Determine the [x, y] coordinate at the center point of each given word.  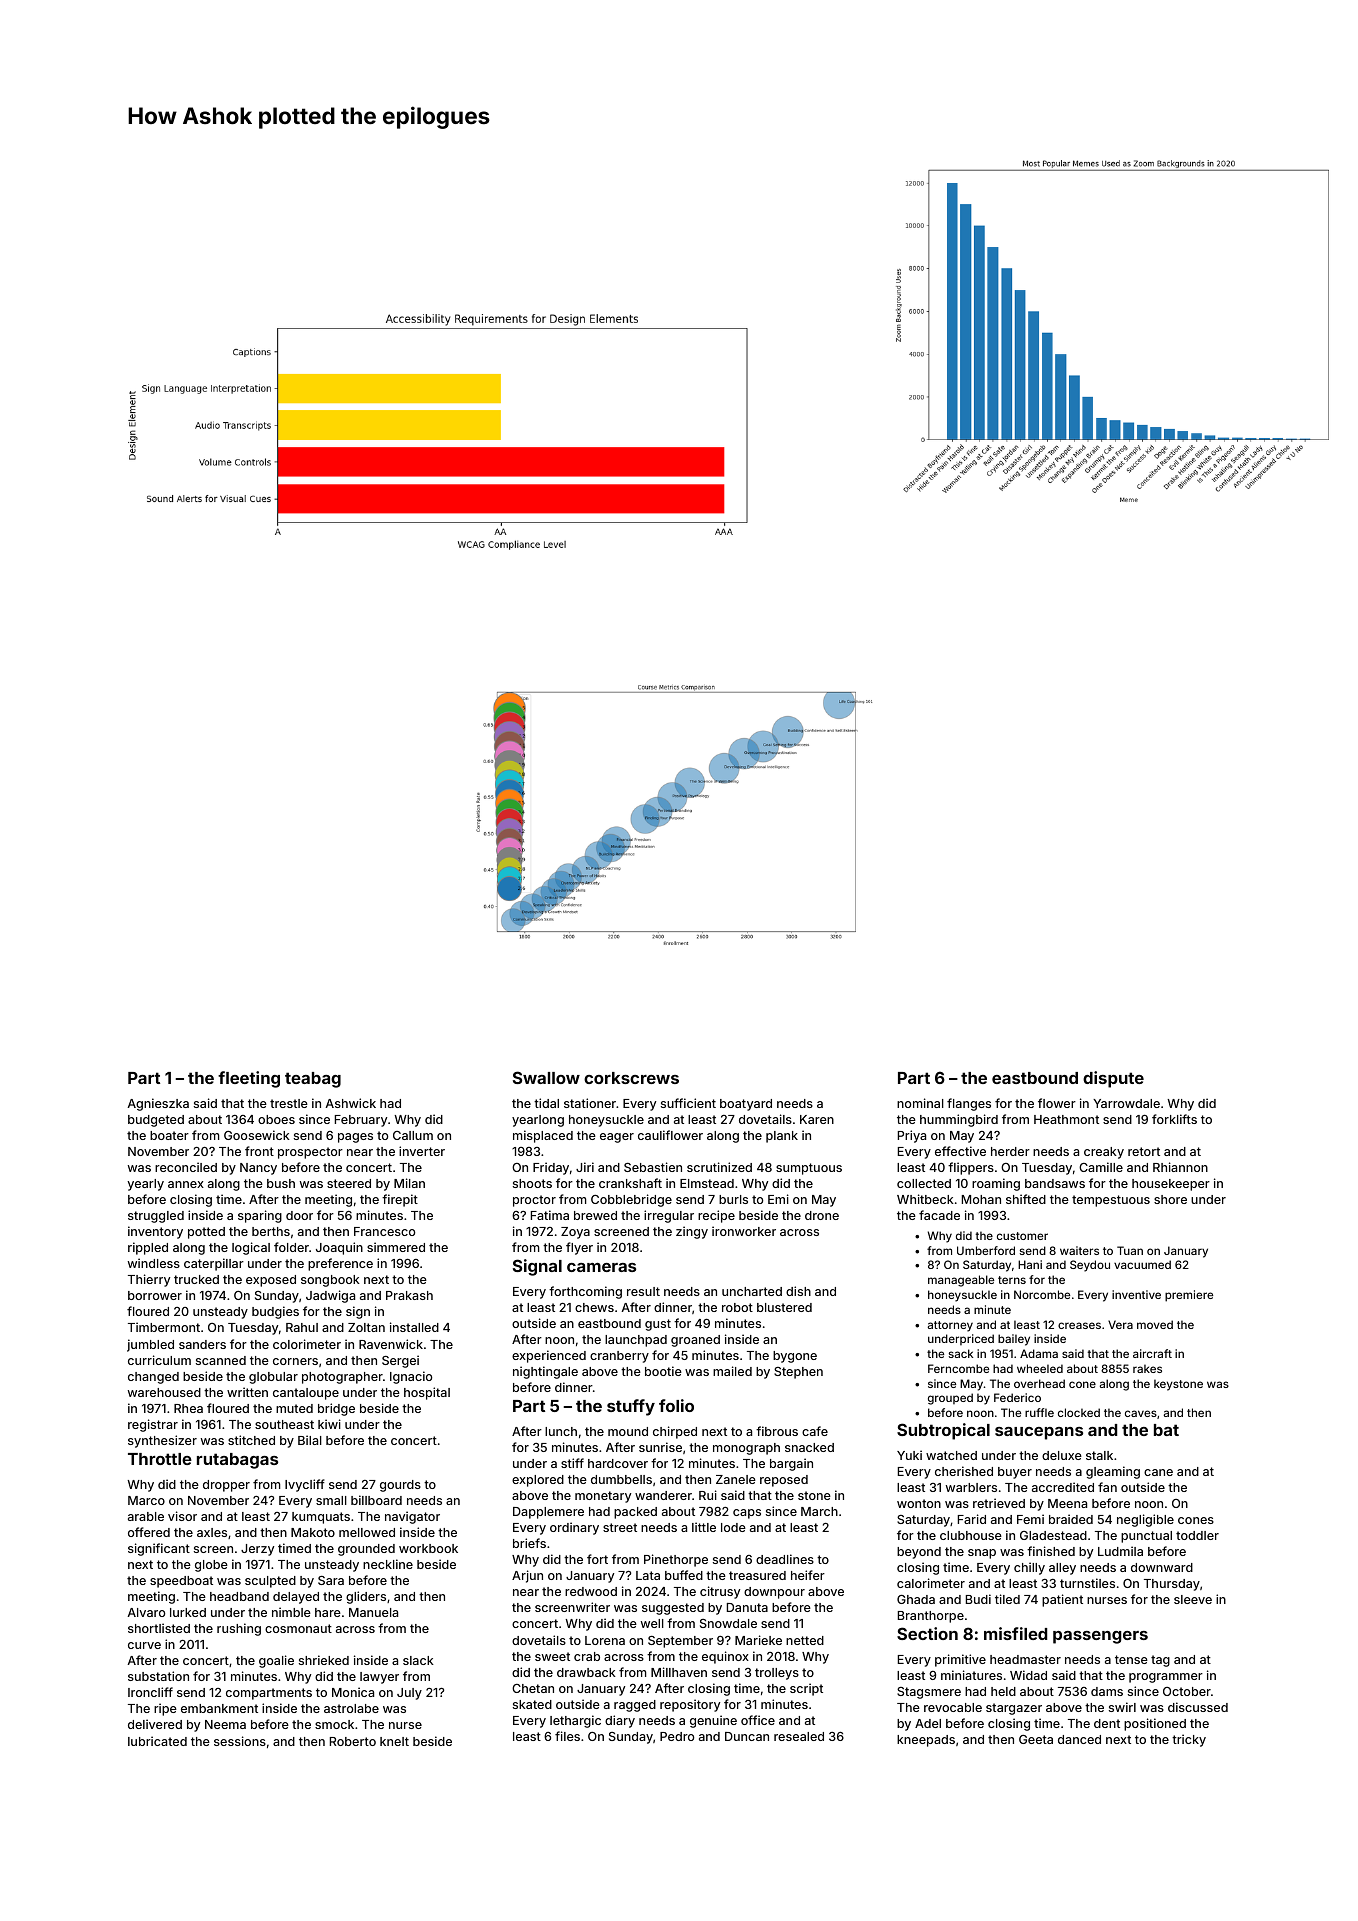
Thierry [149, 1280]
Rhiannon [1180, 1167]
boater [169, 1135]
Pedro [677, 1736]
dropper [226, 1486]
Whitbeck [925, 1199]
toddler [1197, 1535]
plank [782, 1137]
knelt [394, 1741]
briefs [529, 1543]
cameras [601, 1267]
